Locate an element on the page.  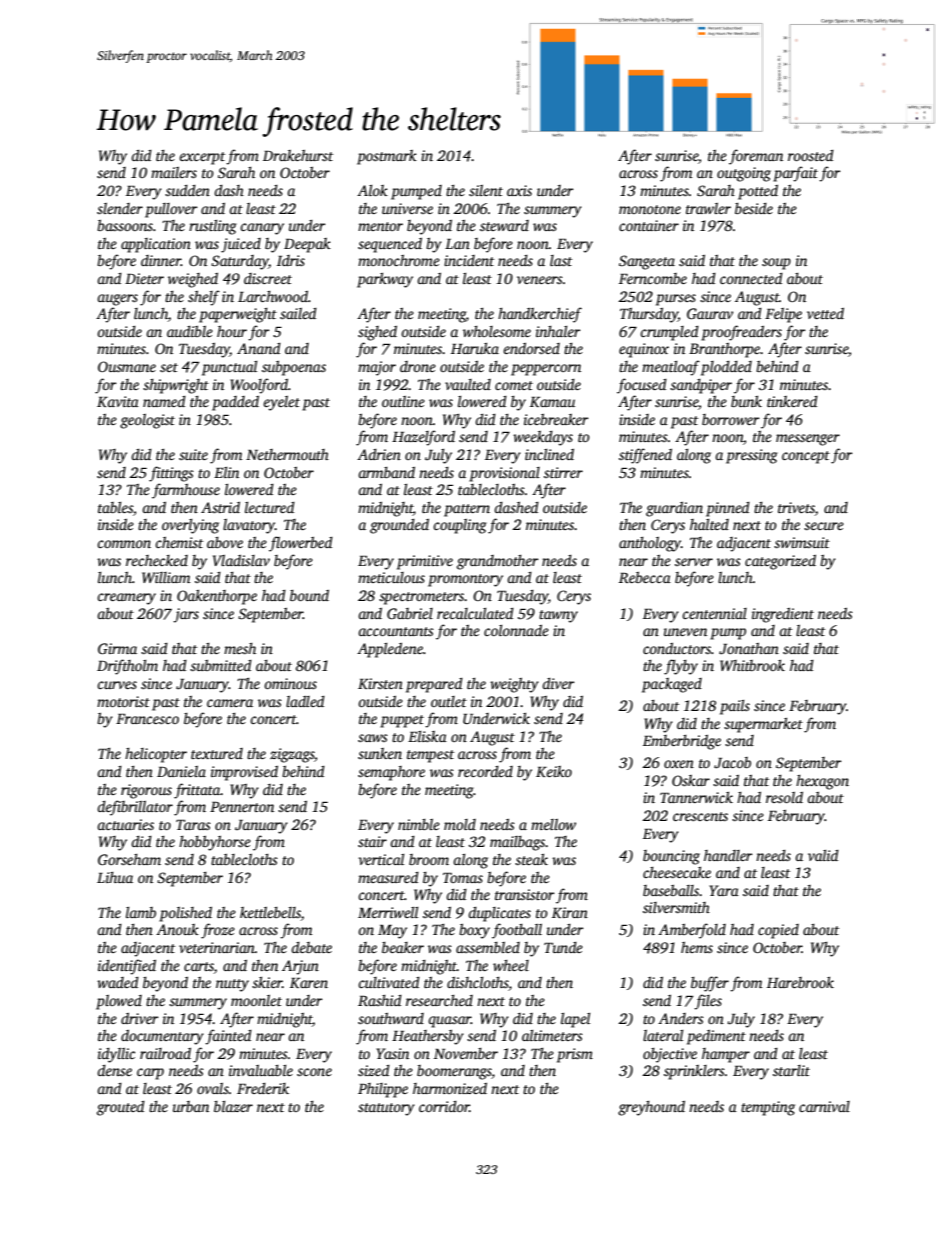
roosted is located at coordinates (811, 155).
